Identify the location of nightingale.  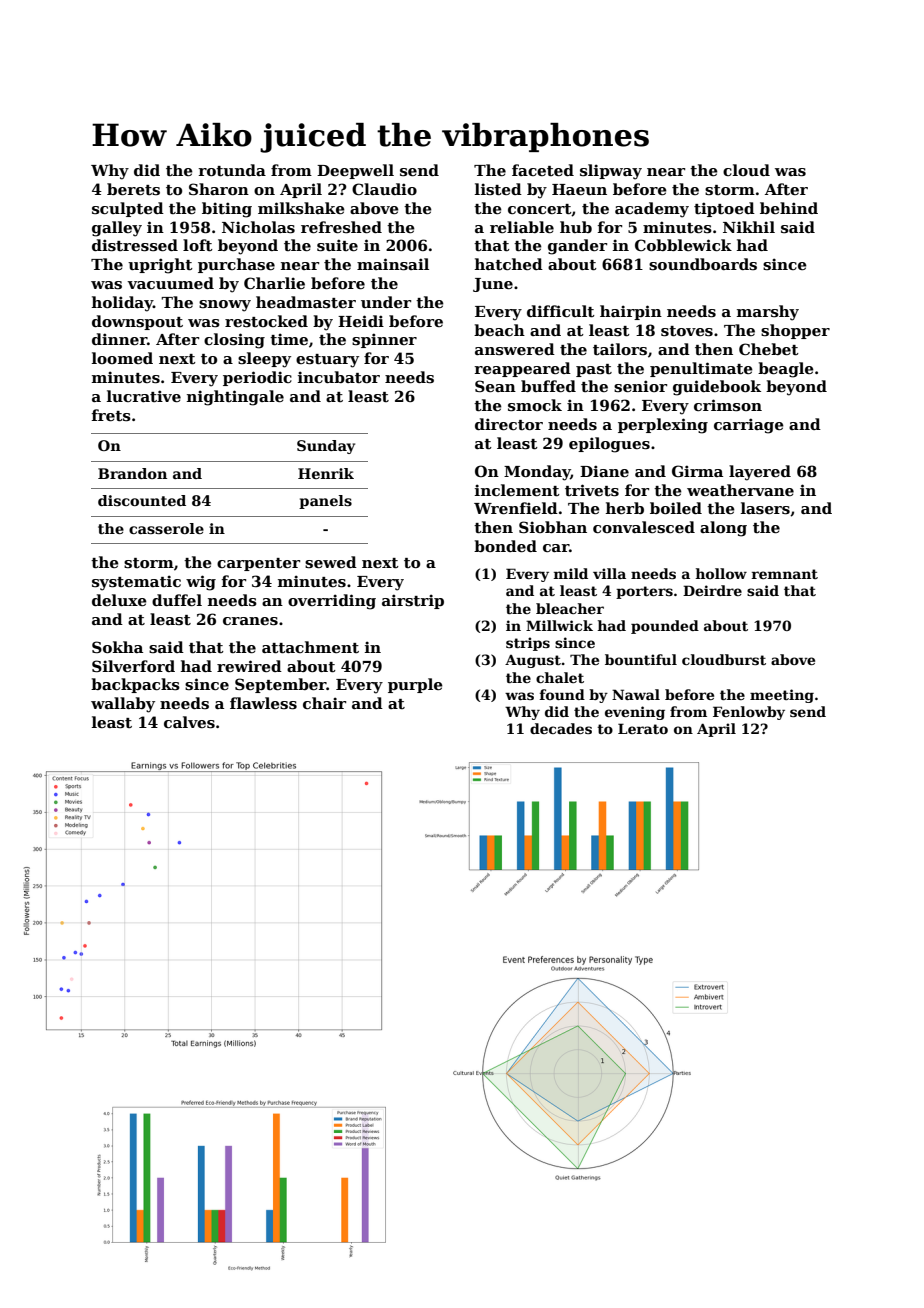
(235, 398).
